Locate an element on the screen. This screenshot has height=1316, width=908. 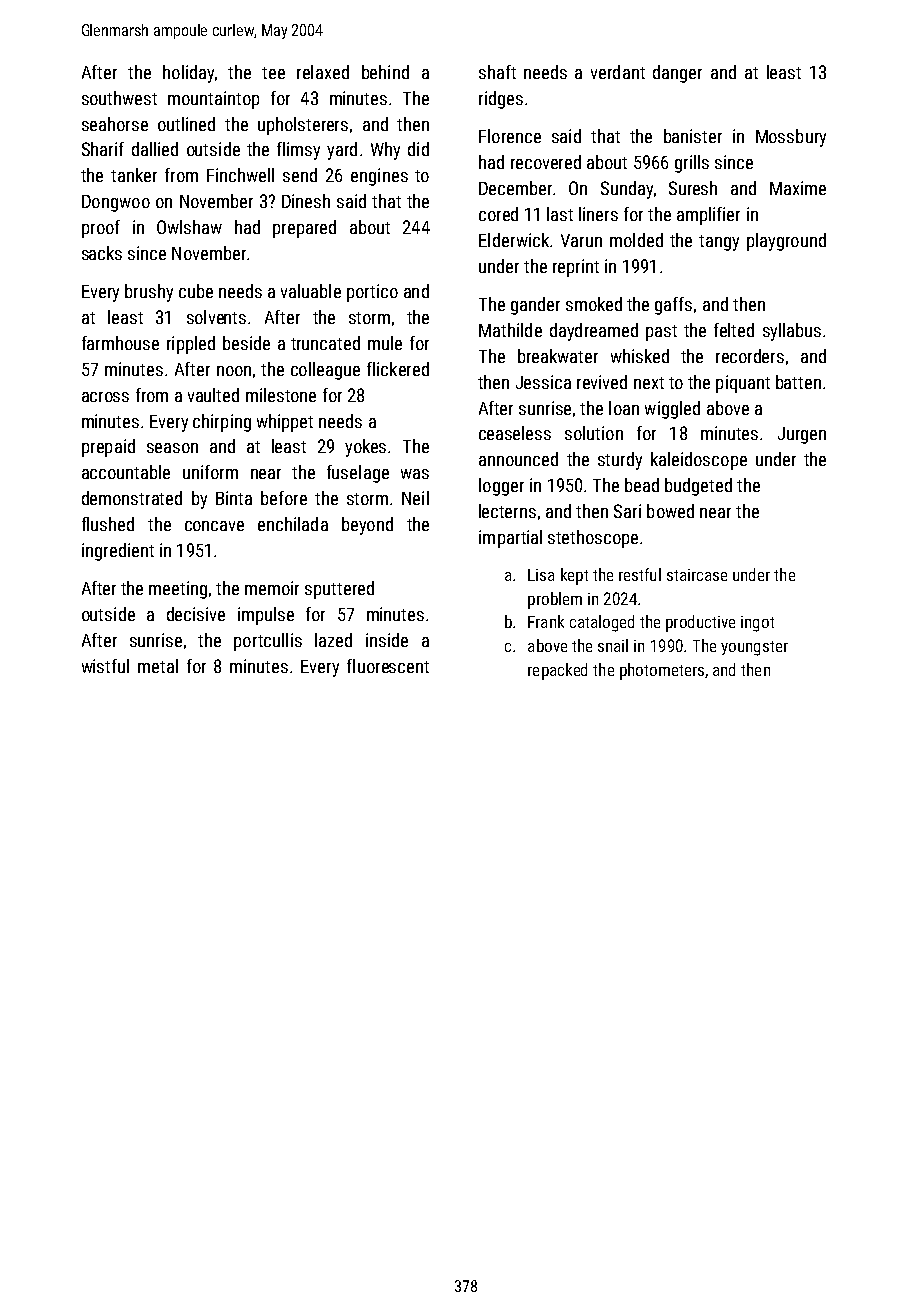
behind is located at coordinates (385, 72).
